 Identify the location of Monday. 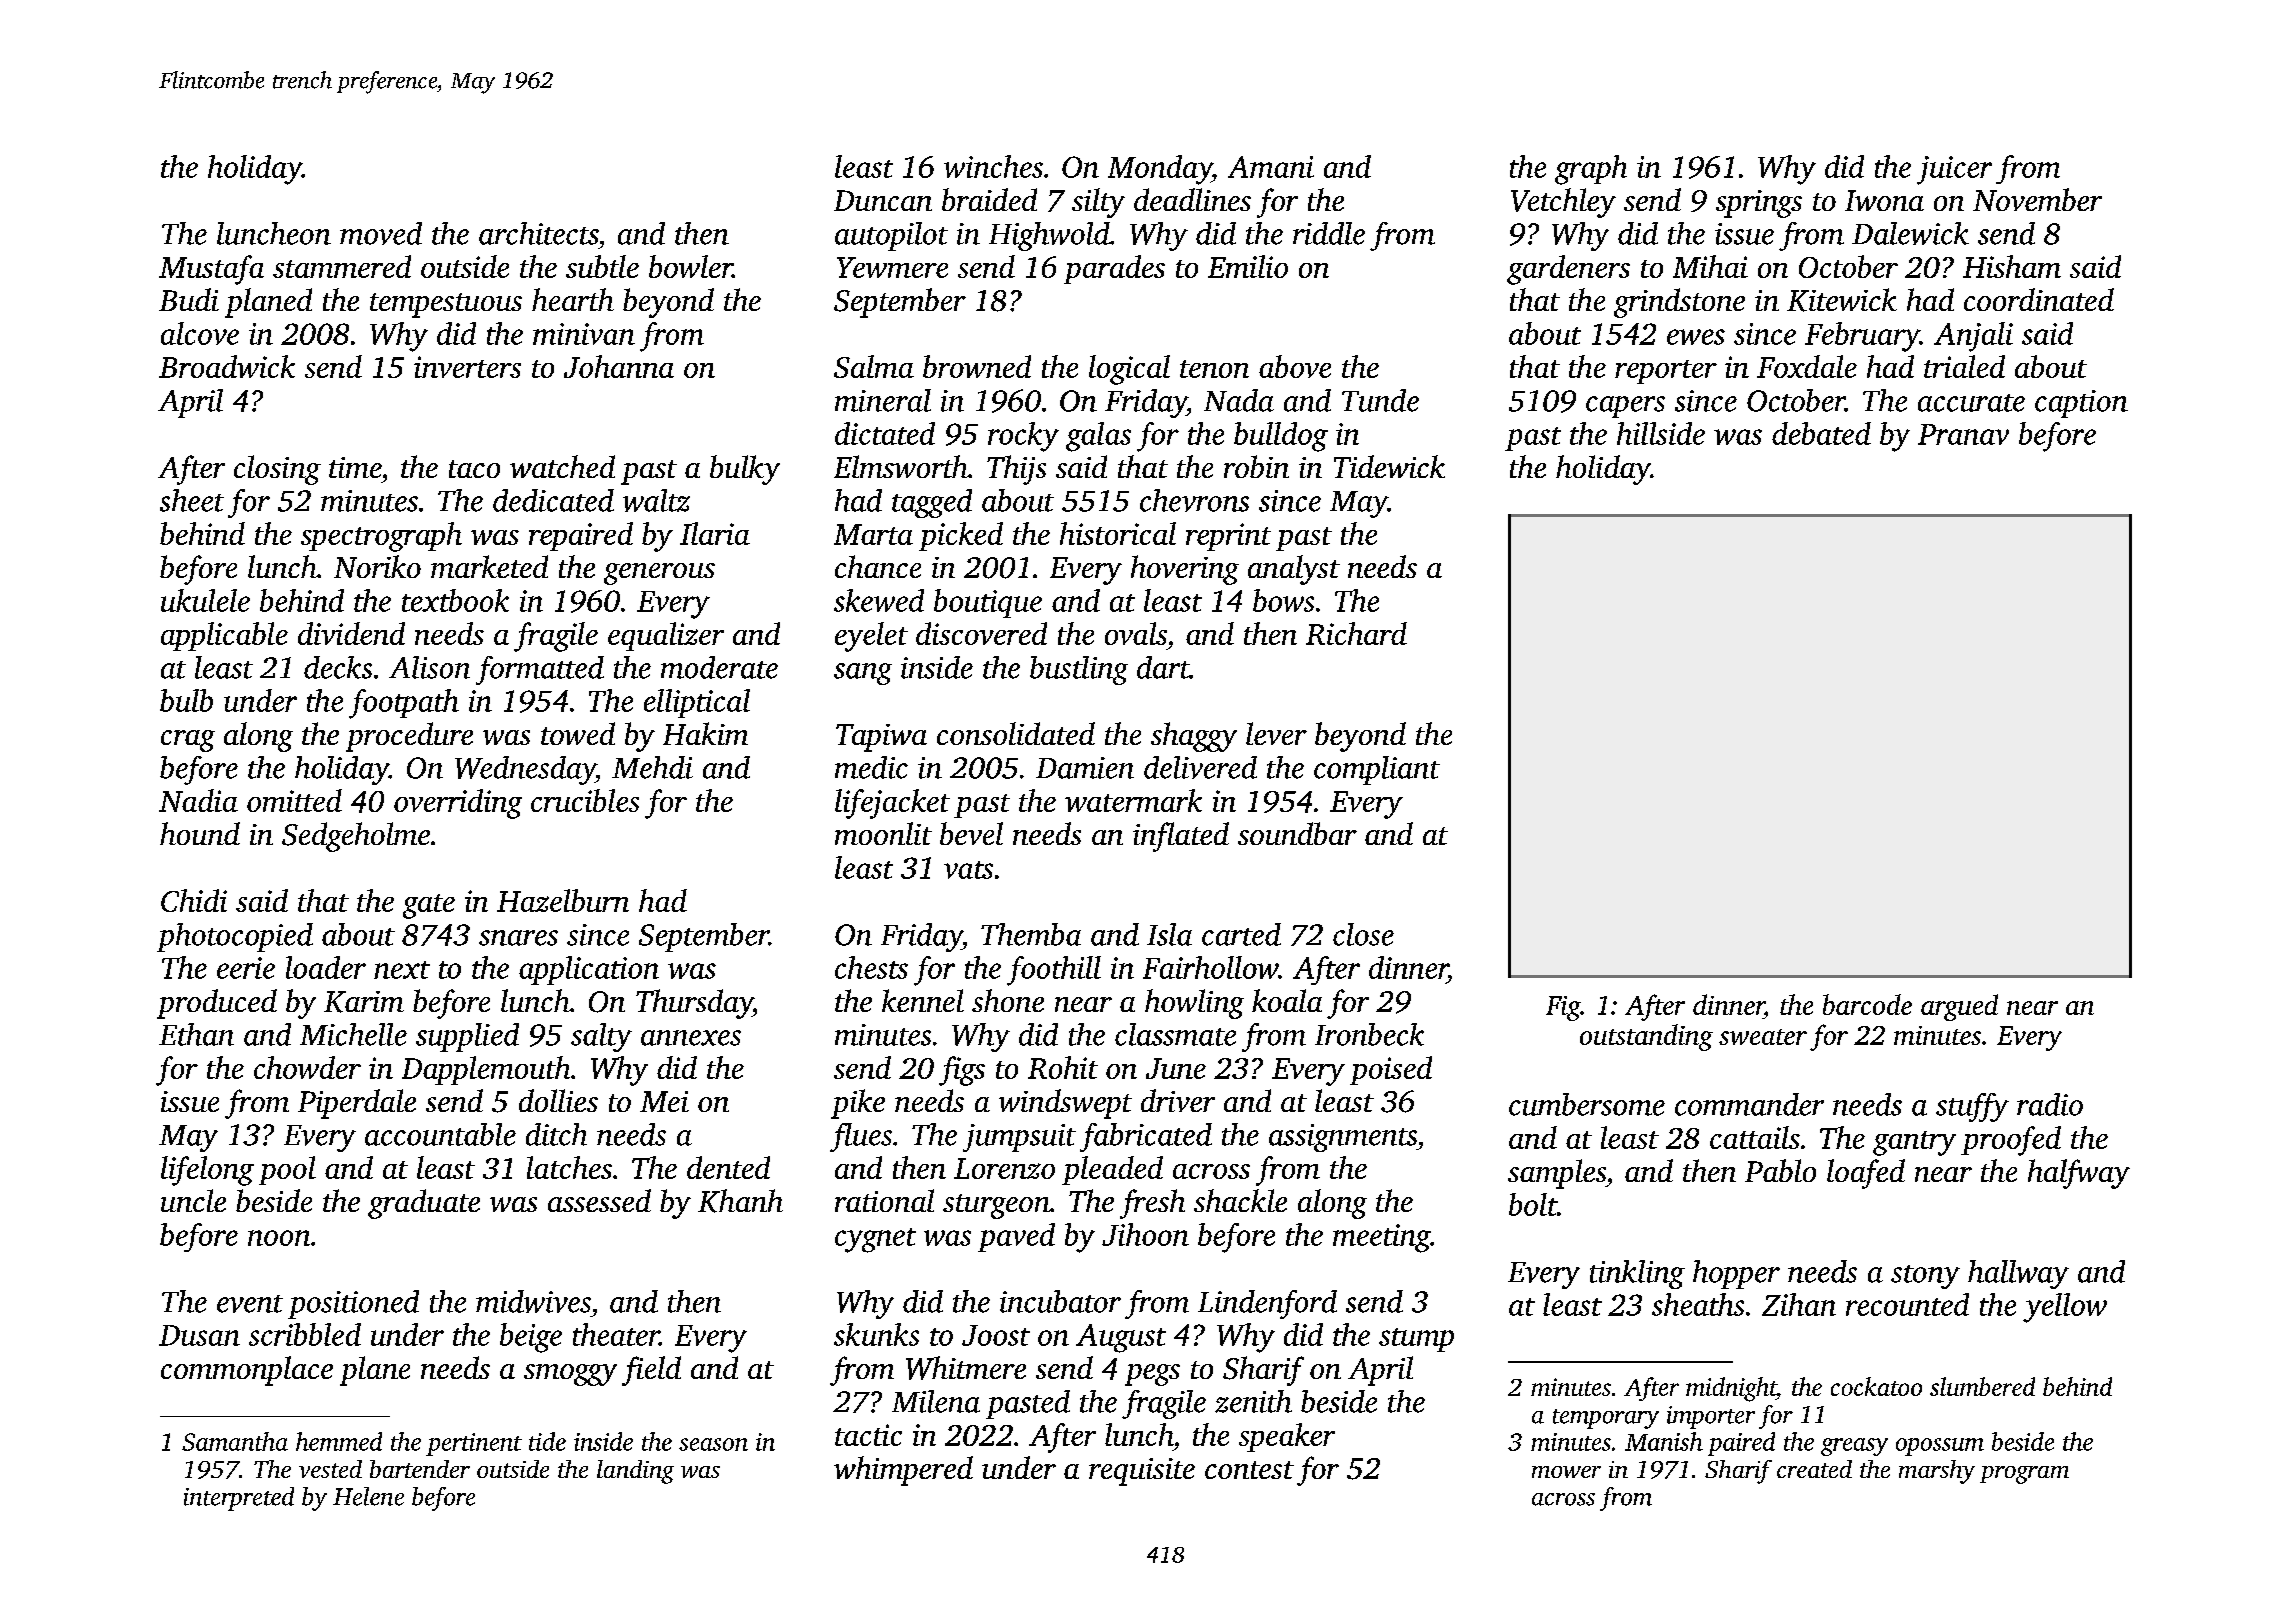
(1160, 170).
